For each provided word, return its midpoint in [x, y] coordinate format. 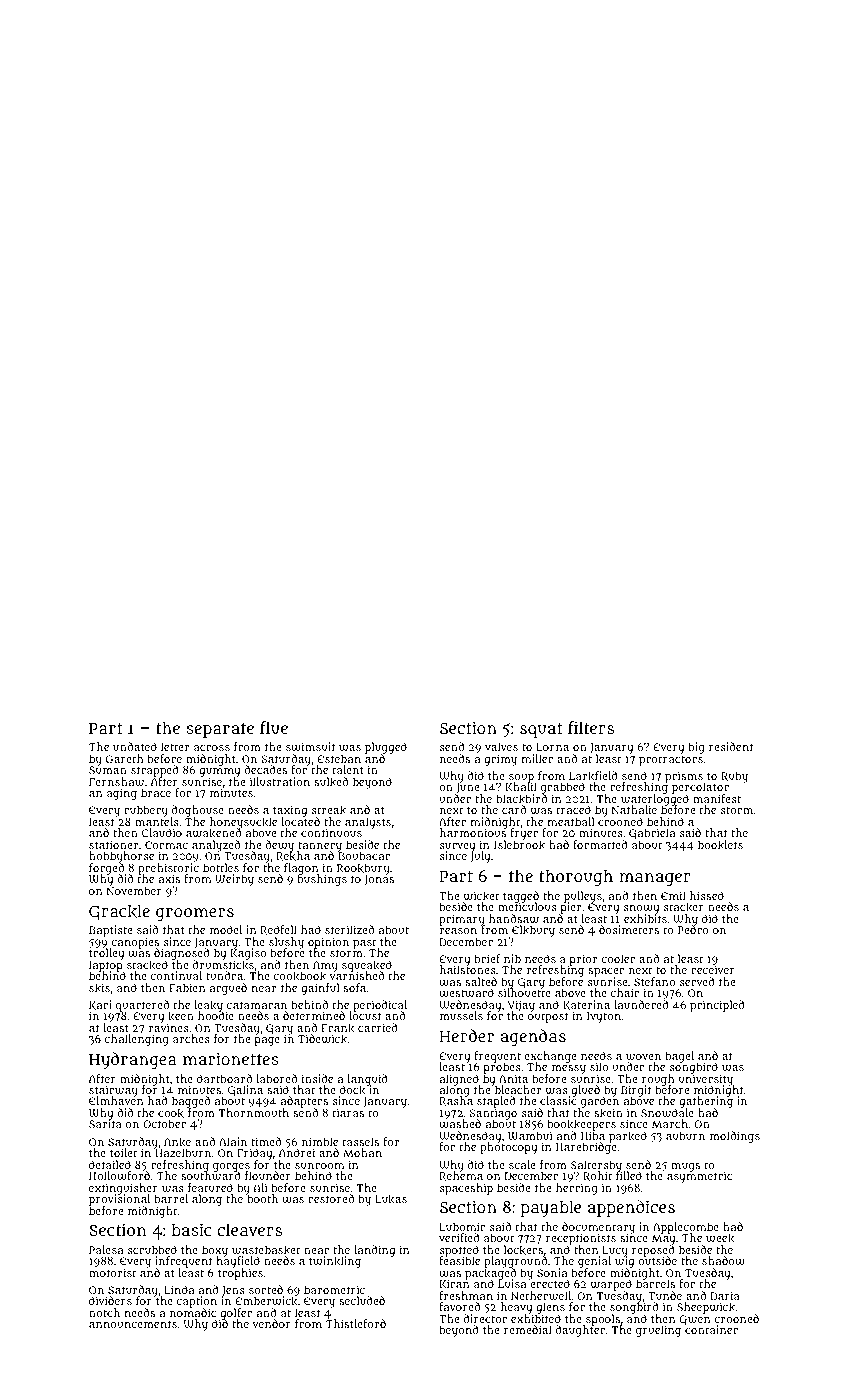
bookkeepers [581, 1126]
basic [192, 1229]
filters [591, 727]
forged [107, 869]
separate [220, 730]
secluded [362, 1300]
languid [367, 1080]
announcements [133, 1324]
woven [643, 1057]
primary [462, 920]
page [267, 1041]
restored [331, 1198]
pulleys [583, 897]
